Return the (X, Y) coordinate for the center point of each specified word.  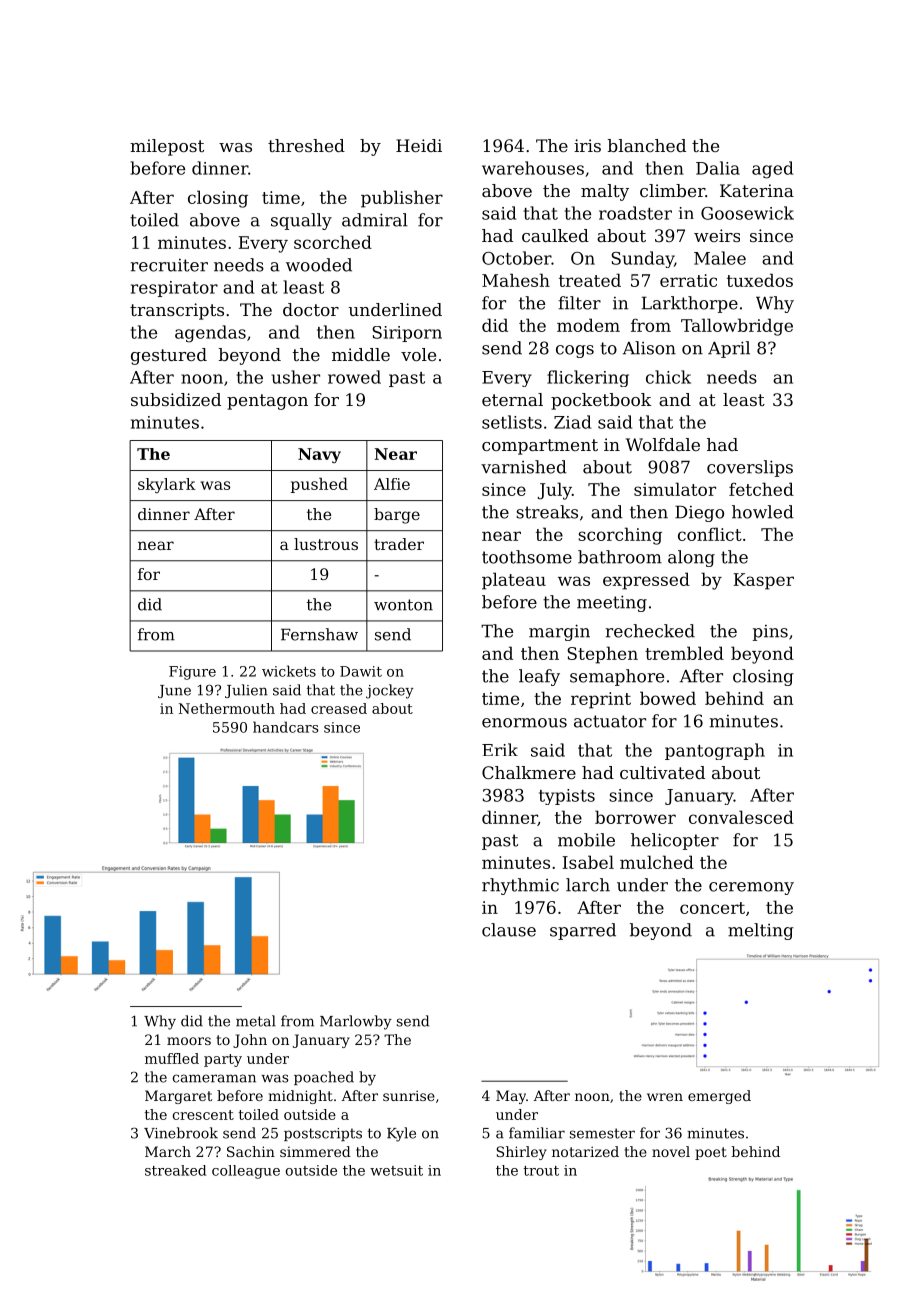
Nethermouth (227, 708)
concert (712, 908)
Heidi (419, 145)
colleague (246, 1172)
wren (665, 1097)
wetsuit (396, 1170)
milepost (167, 147)
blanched (647, 145)
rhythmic (520, 886)
